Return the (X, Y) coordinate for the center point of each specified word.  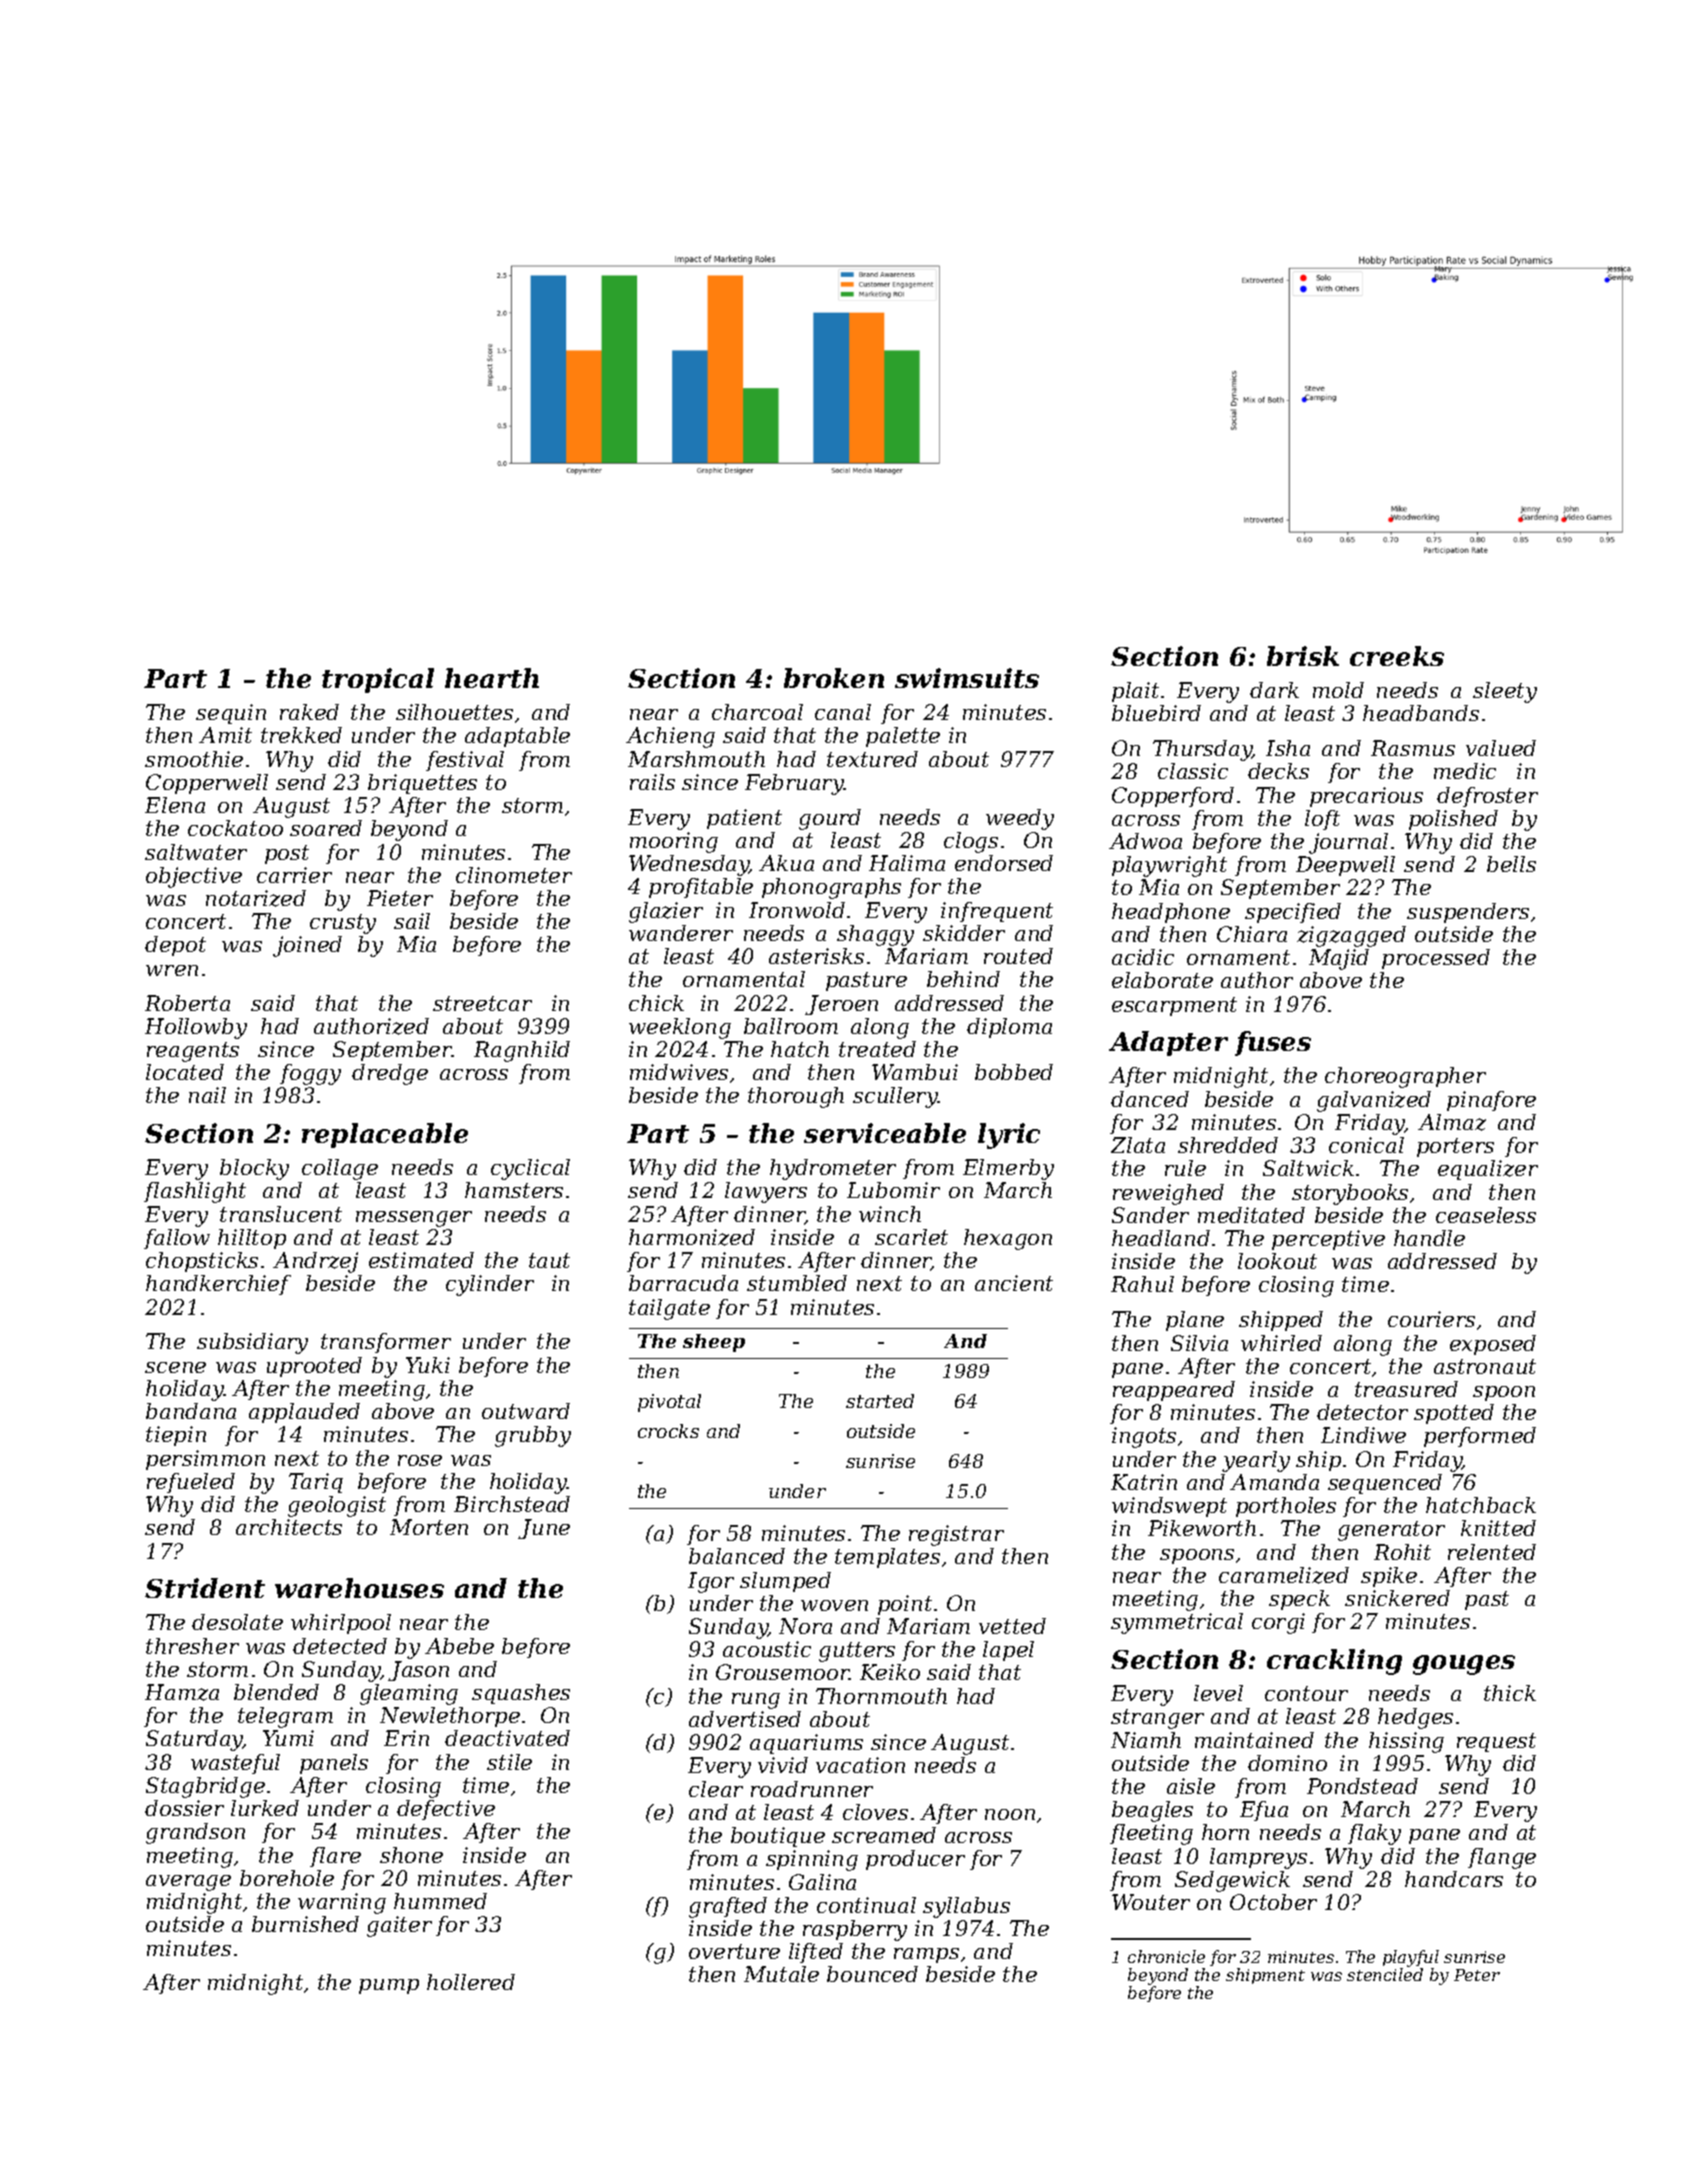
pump (389, 1986)
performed (1480, 1437)
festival (465, 761)
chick (656, 1003)
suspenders (1468, 913)
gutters (857, 1652)
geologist (337, 1506)
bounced (872, 1974)
